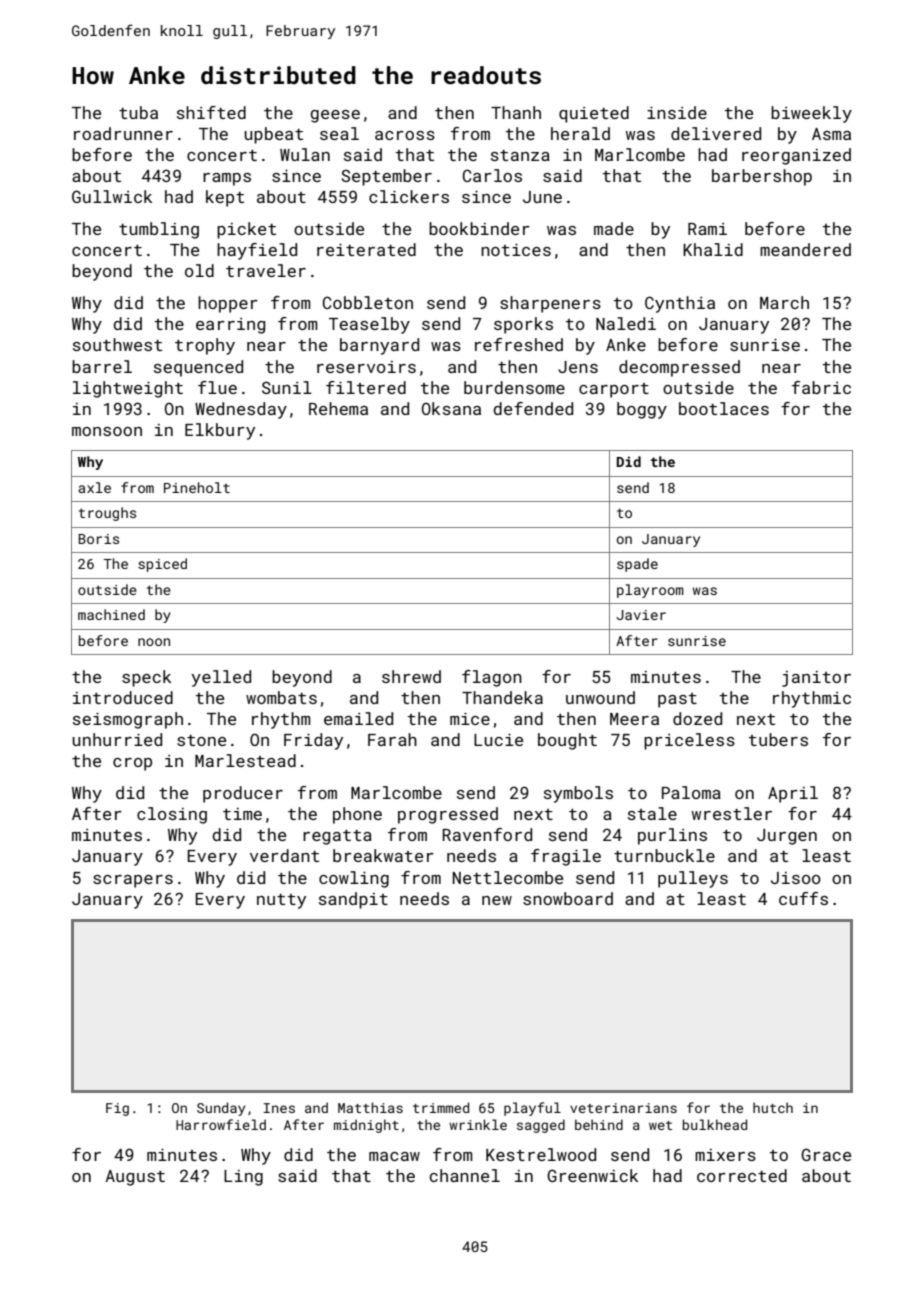 Image resolution: width=924 pixels, height=1311 pixels. Describe the element at coordinates (497, 900) in the document. I see `new` at that location.
